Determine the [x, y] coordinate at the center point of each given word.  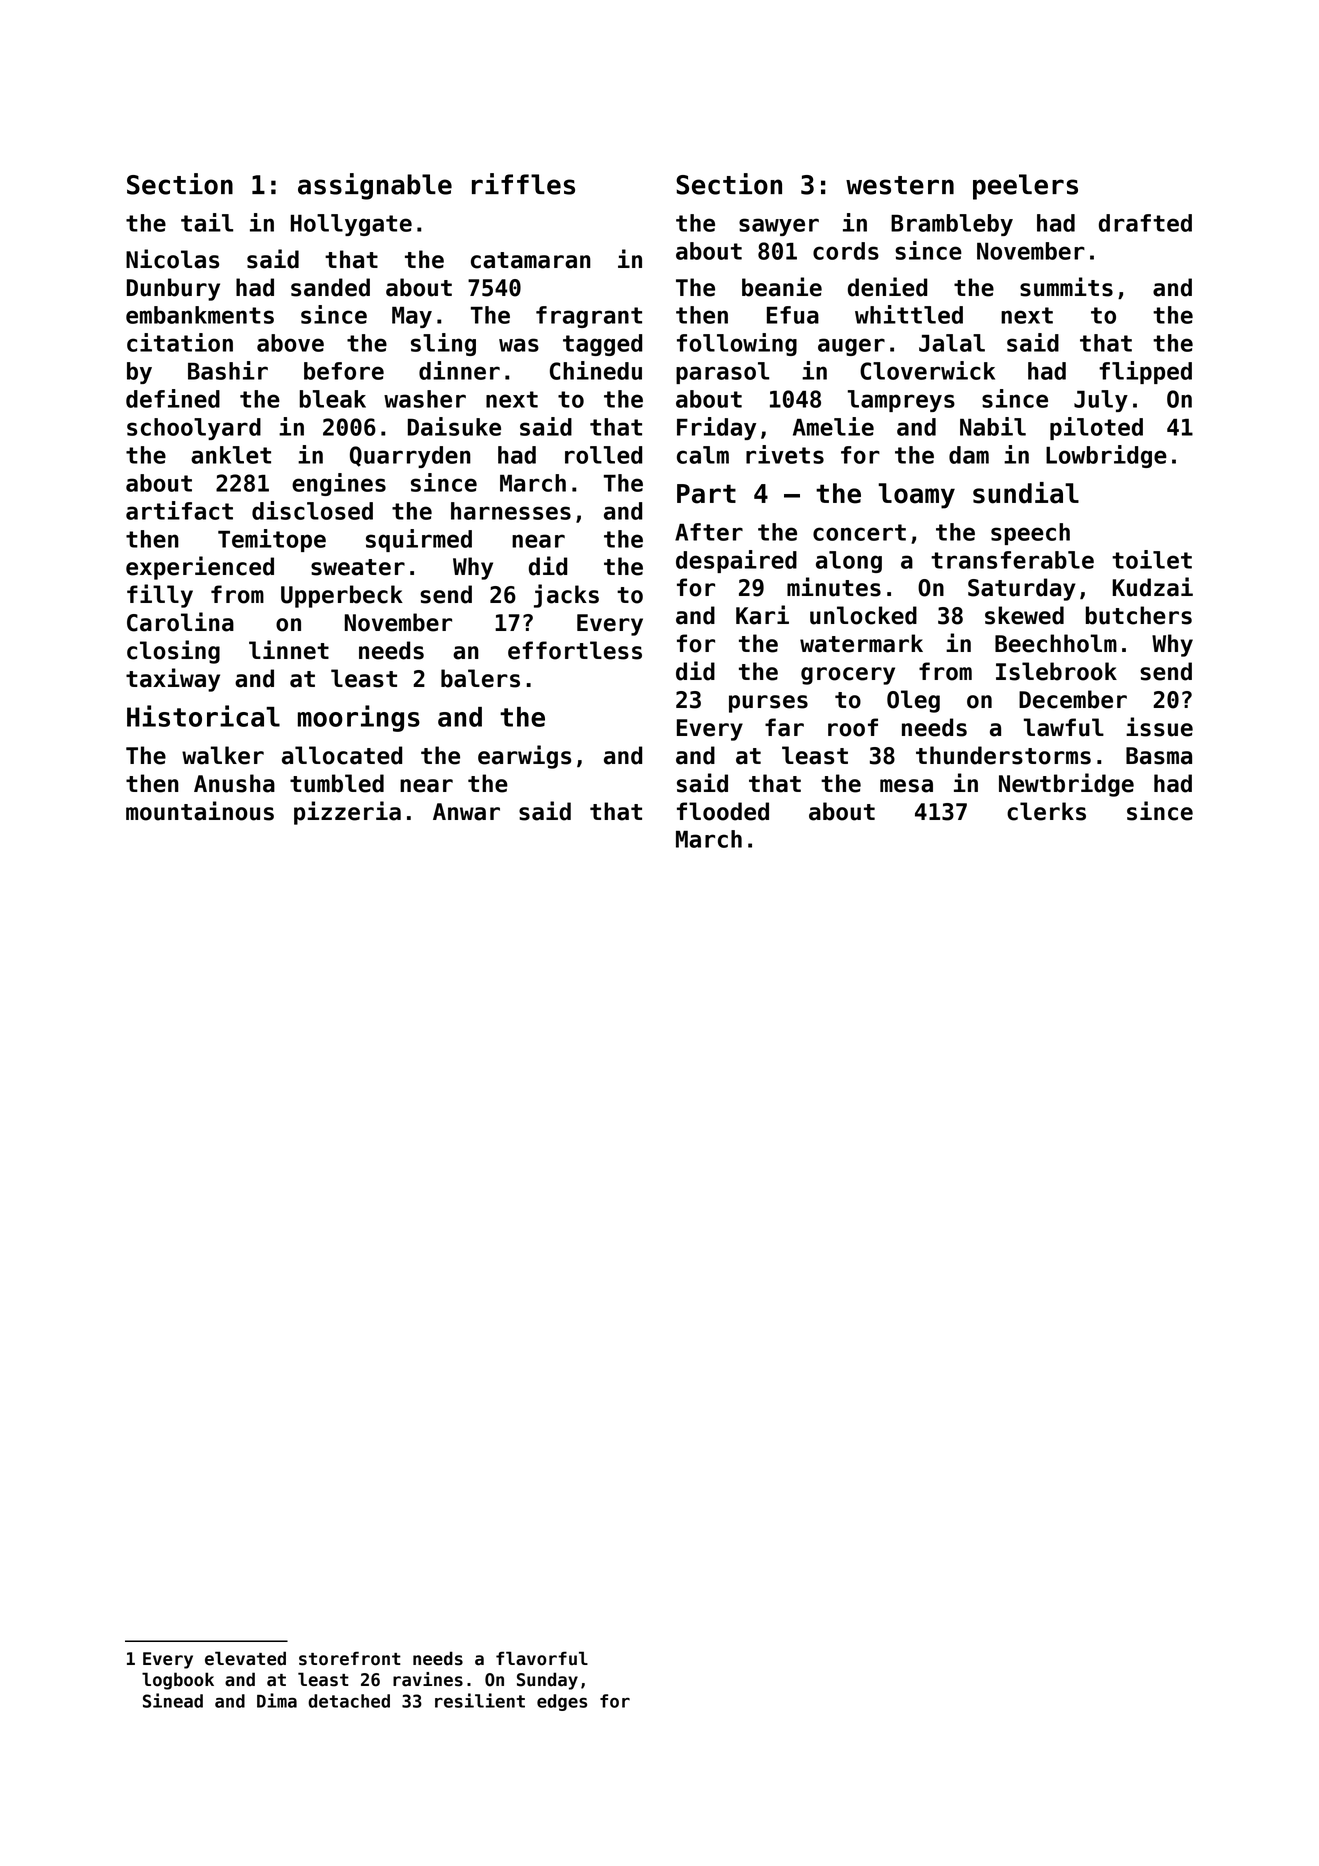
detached [349, 1701]
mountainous [200, 811]
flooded [723, 811]
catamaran [531, 260]
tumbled [337, 783]
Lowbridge [1106, 456]
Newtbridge [1066, 785]
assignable [375, 186]
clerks [1046, 811]
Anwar [466, 812]
